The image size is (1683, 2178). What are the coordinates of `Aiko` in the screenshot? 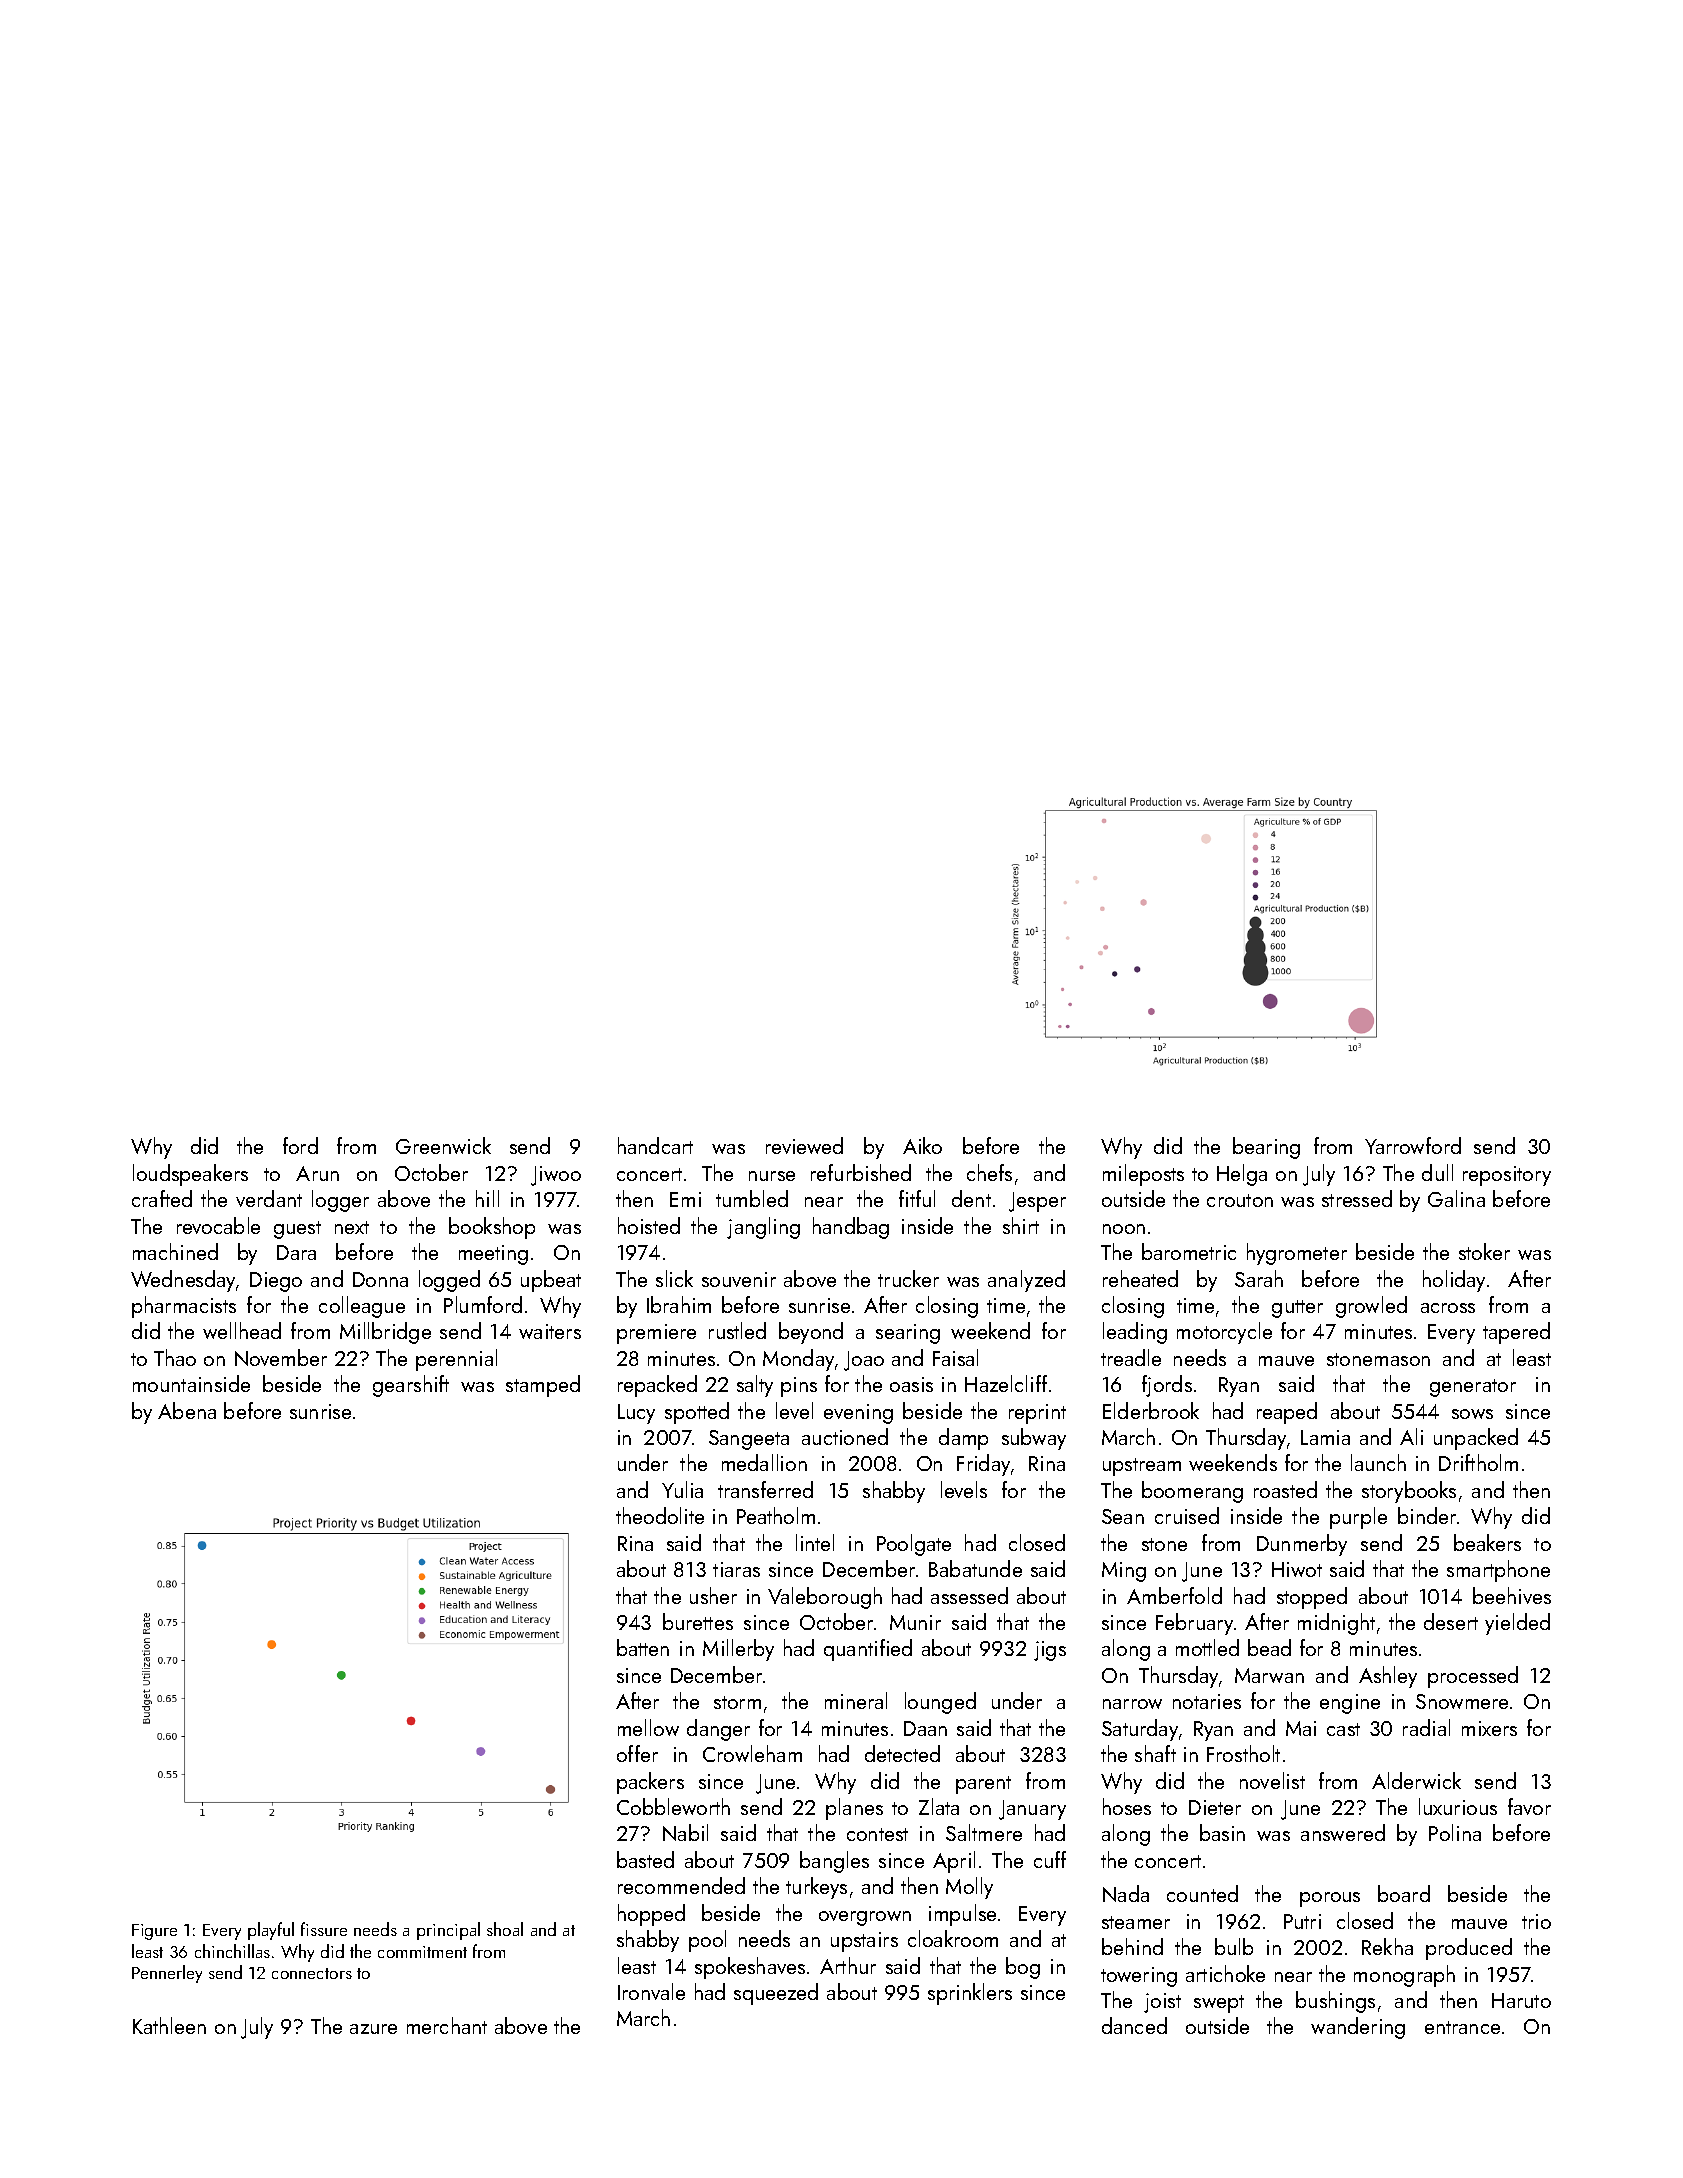 It's located at (922, 1145).
